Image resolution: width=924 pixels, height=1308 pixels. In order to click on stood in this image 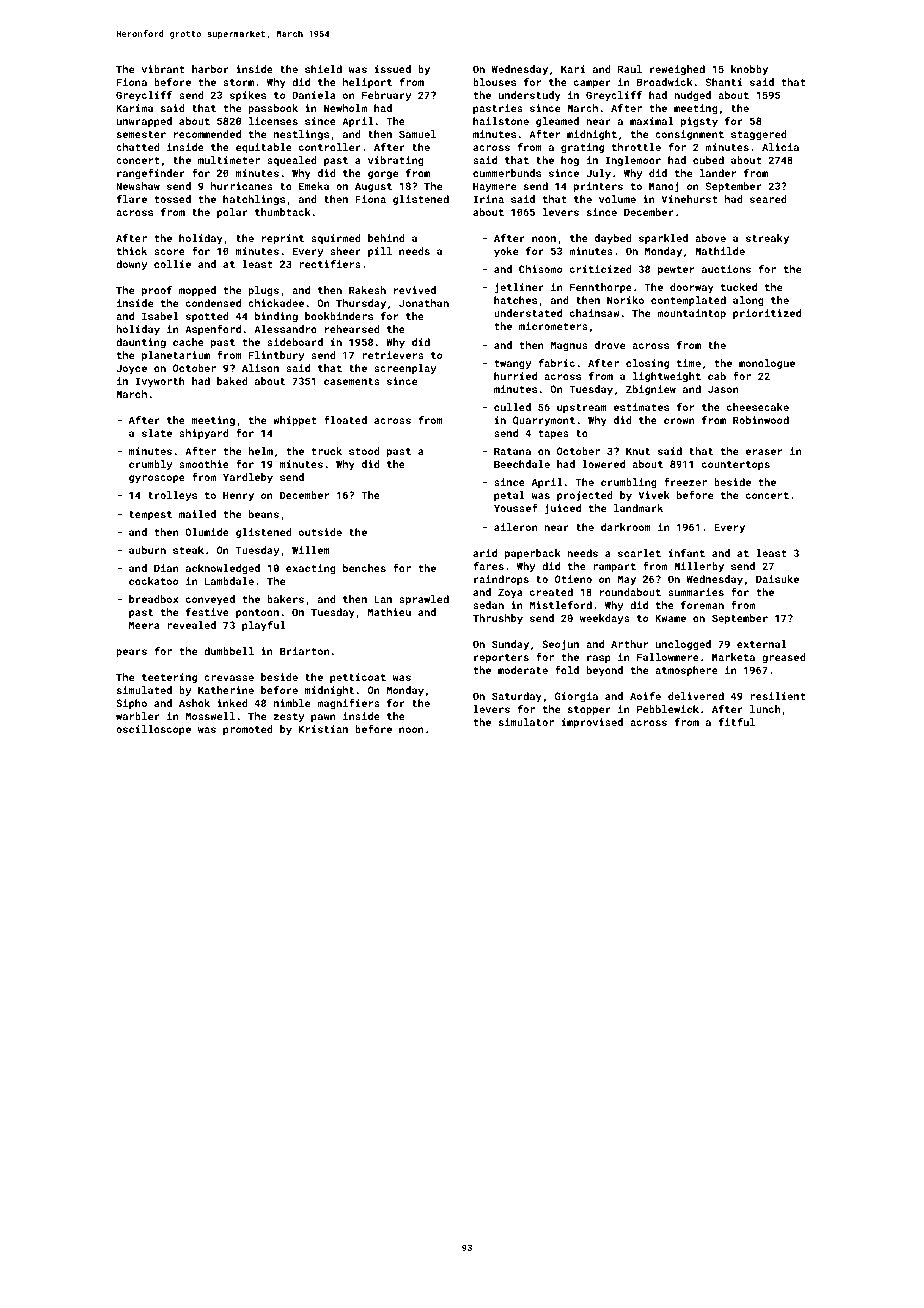, I will do `click(364, 451)`.
